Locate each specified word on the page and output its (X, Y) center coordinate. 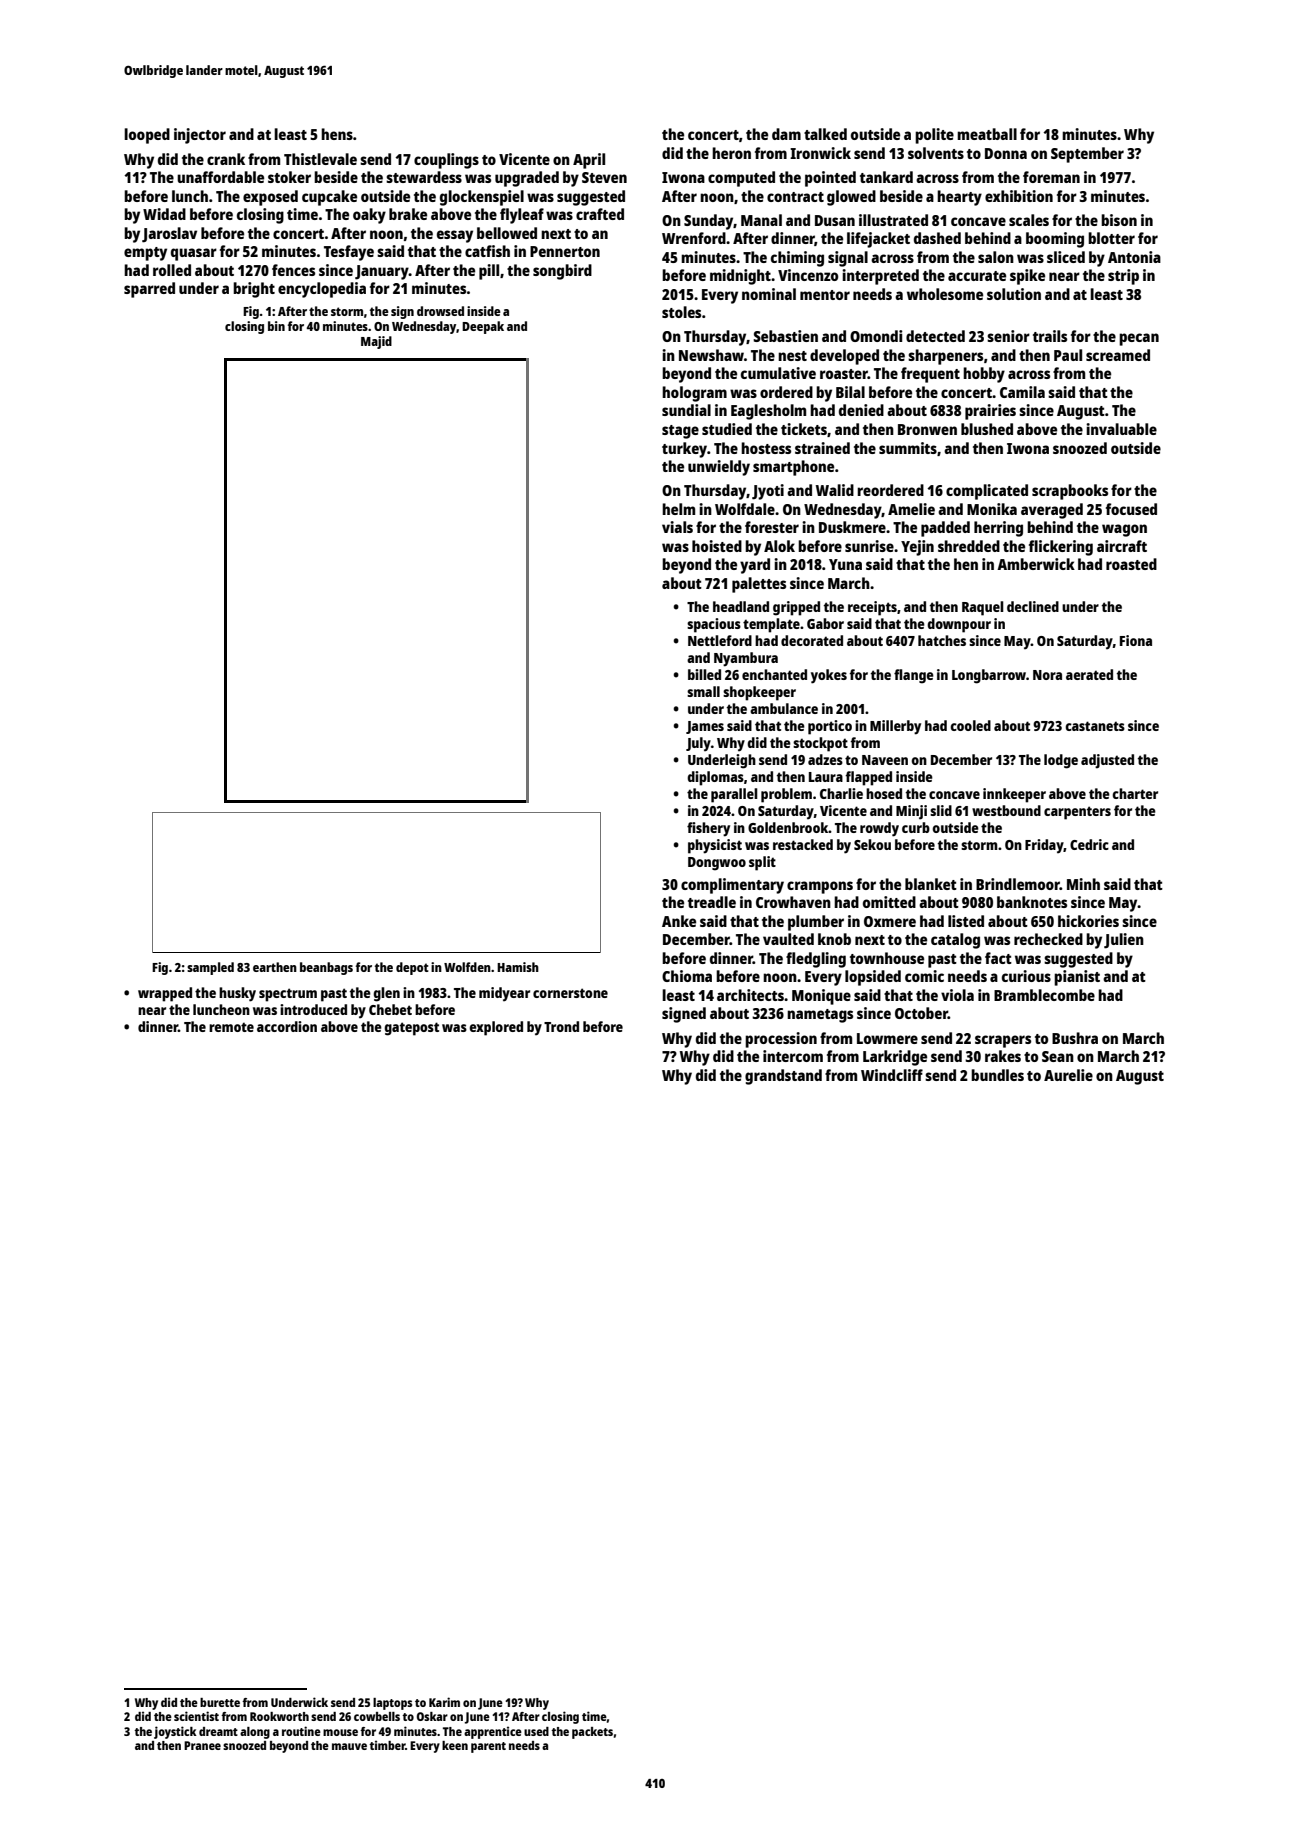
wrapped (165, 994)
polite (934, 136)
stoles (681, 312)
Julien (1124, 941)
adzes (825, 759)
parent (488, 1747)
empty (145, 254)
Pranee (202, 1745)
